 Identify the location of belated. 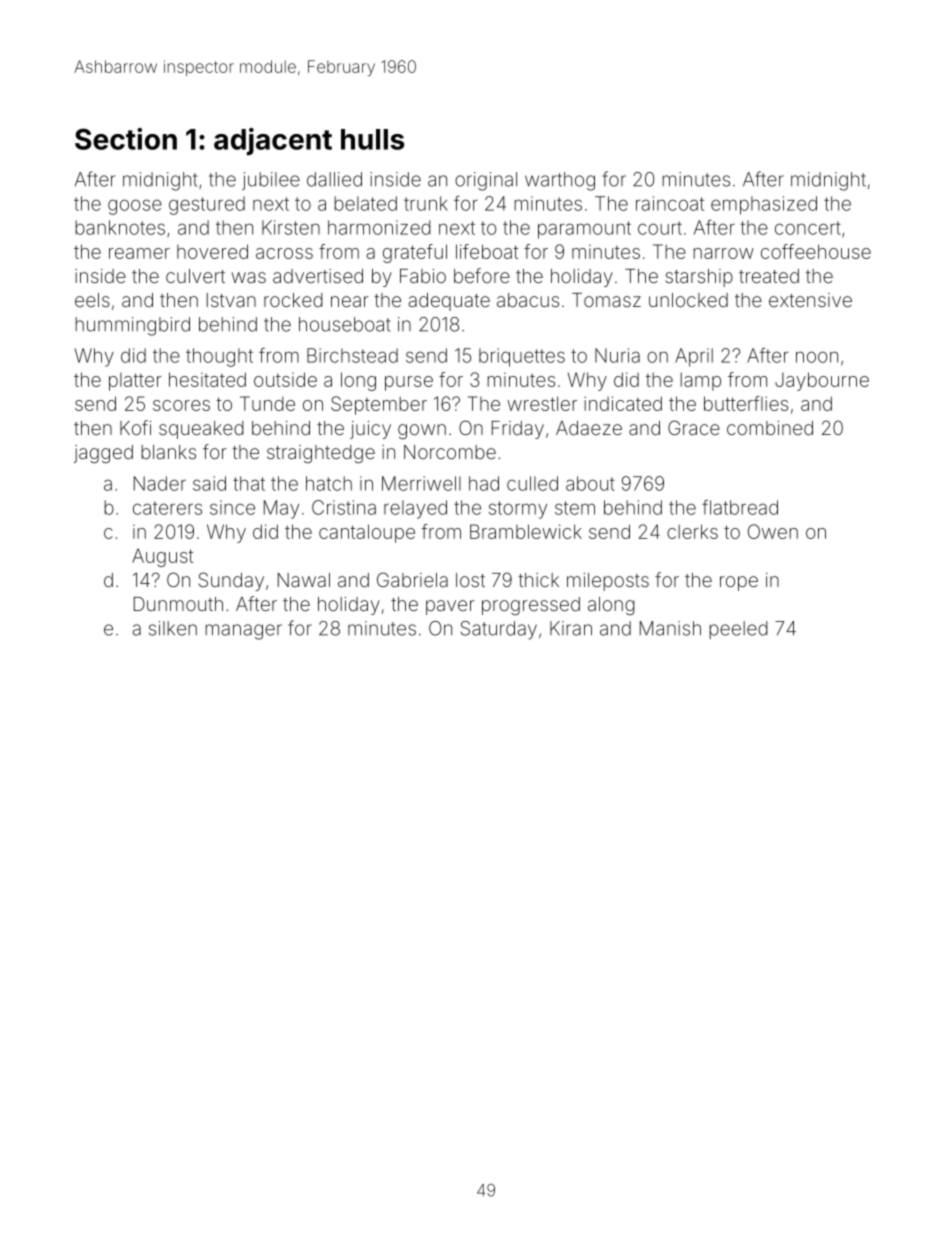
(365, 203).
